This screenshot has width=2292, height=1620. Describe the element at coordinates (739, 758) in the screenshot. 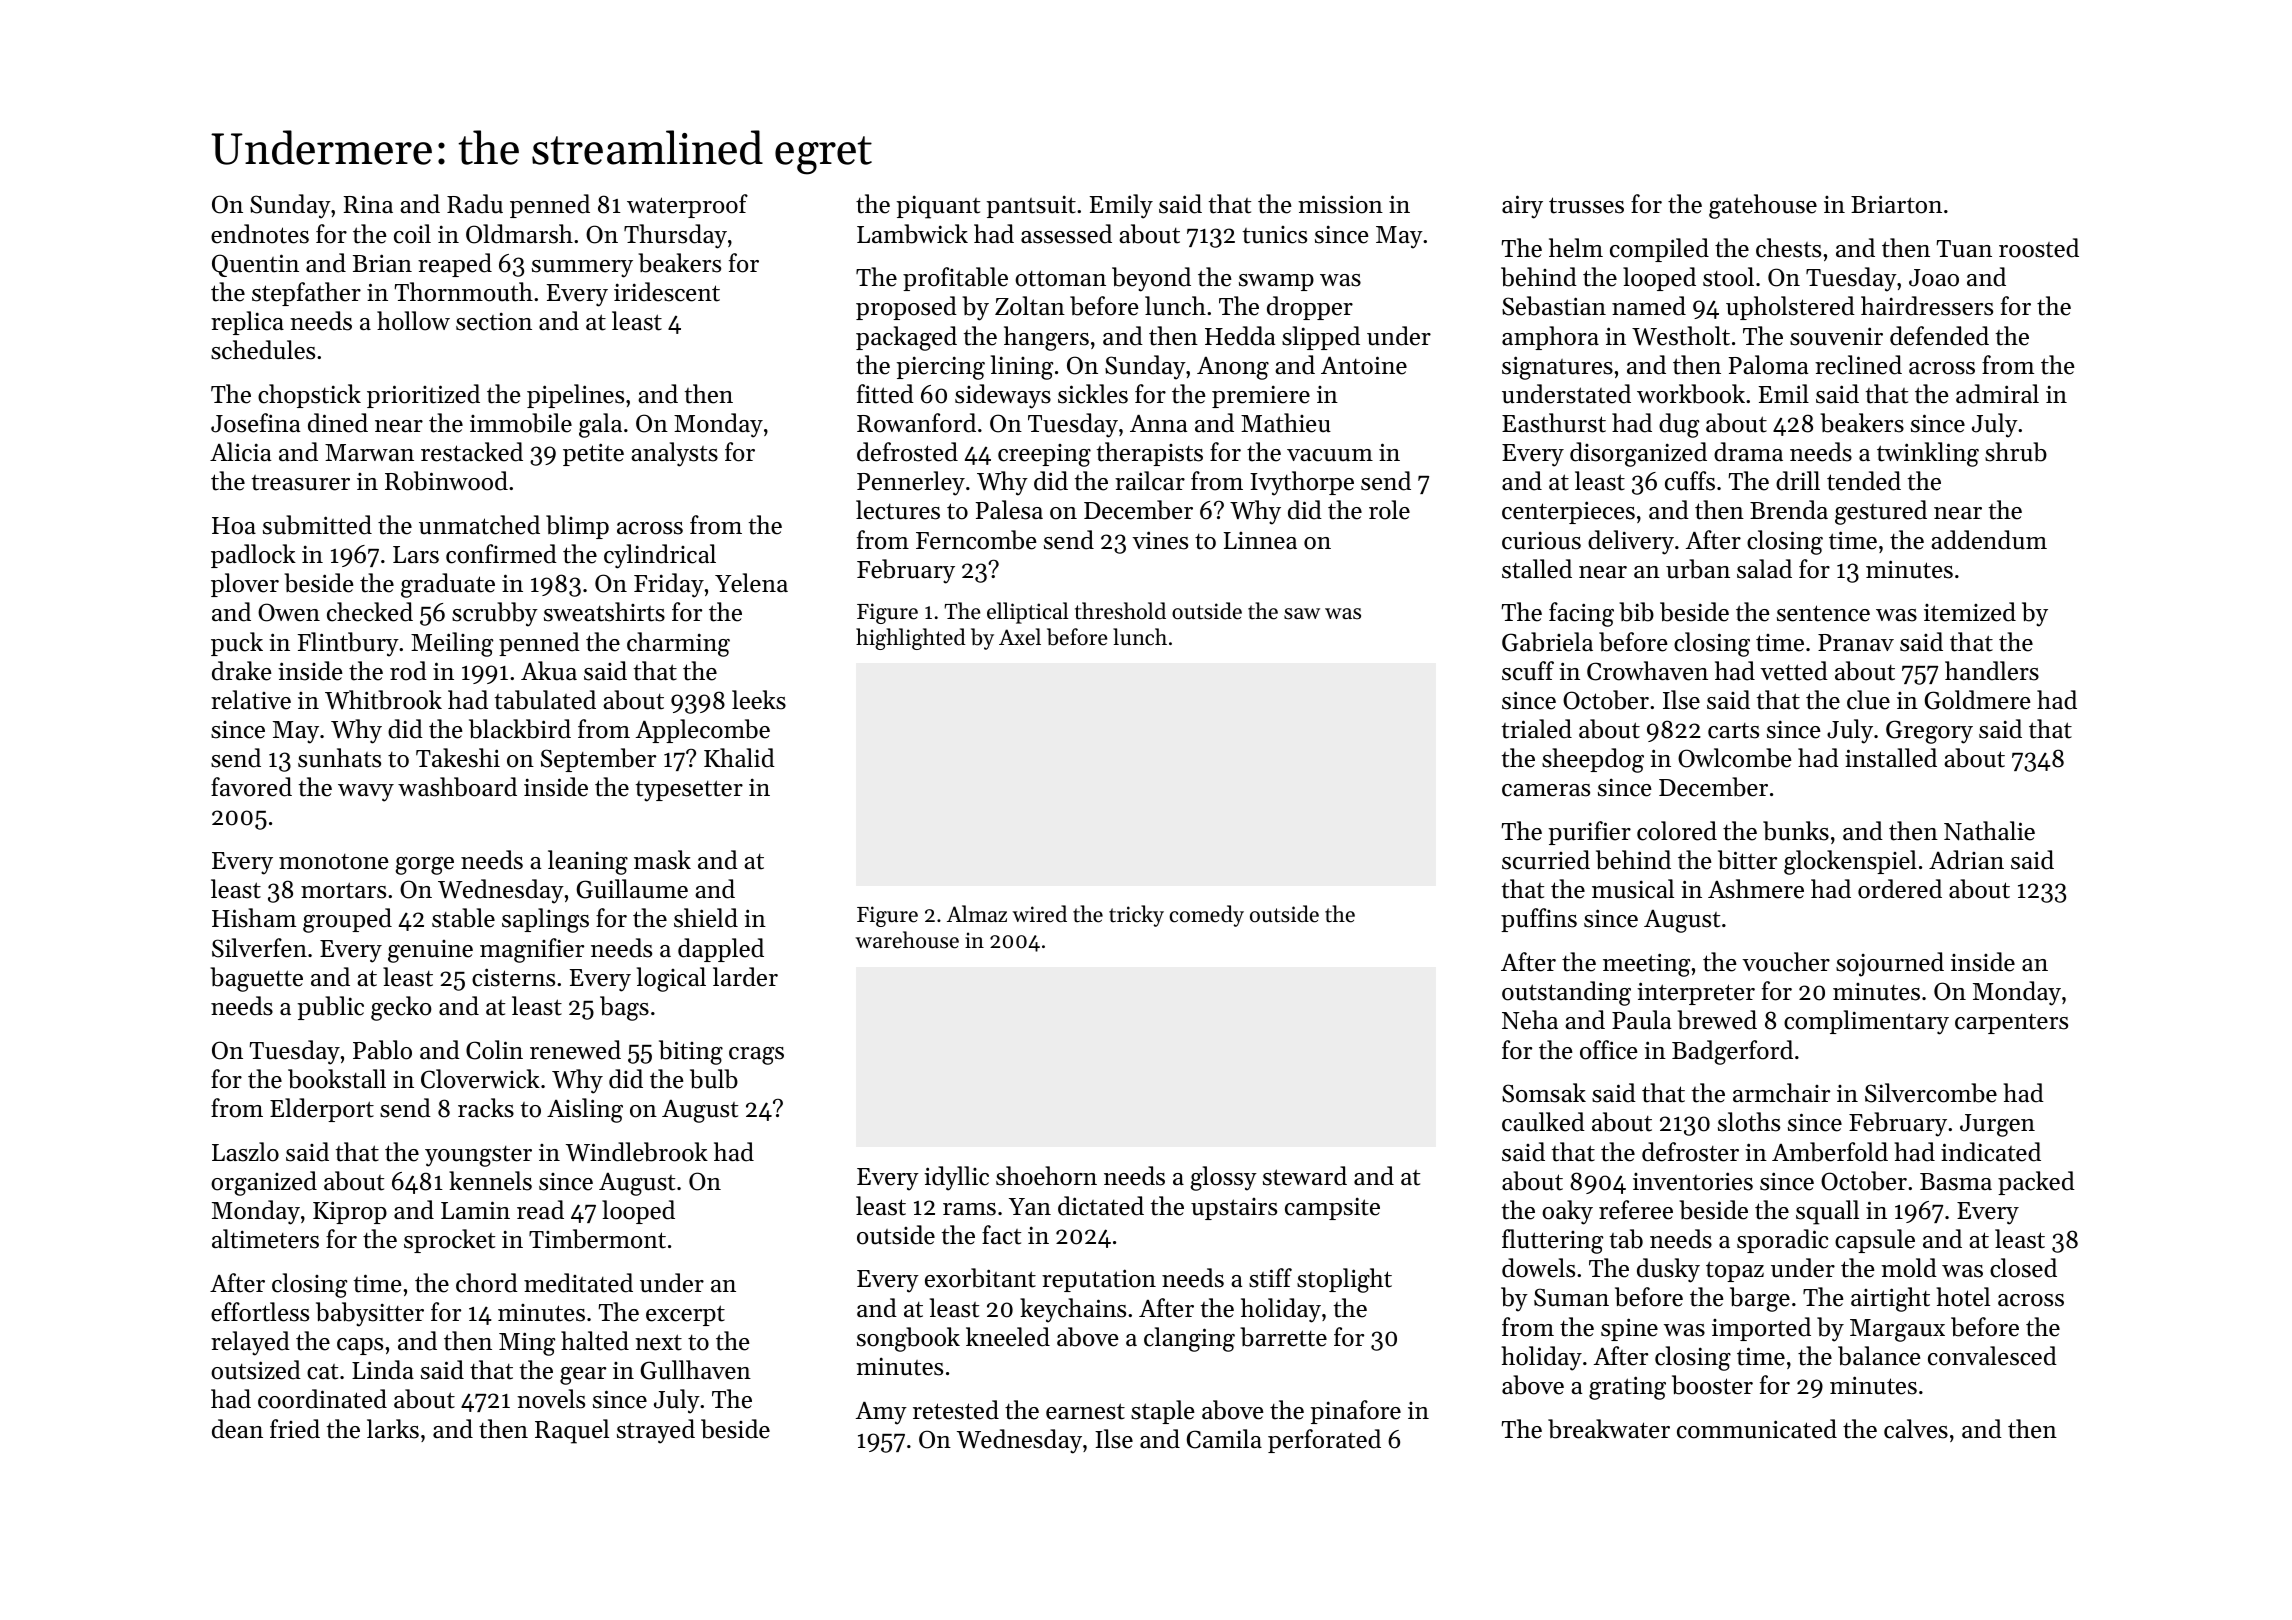

I see `Khalid` at that location.
